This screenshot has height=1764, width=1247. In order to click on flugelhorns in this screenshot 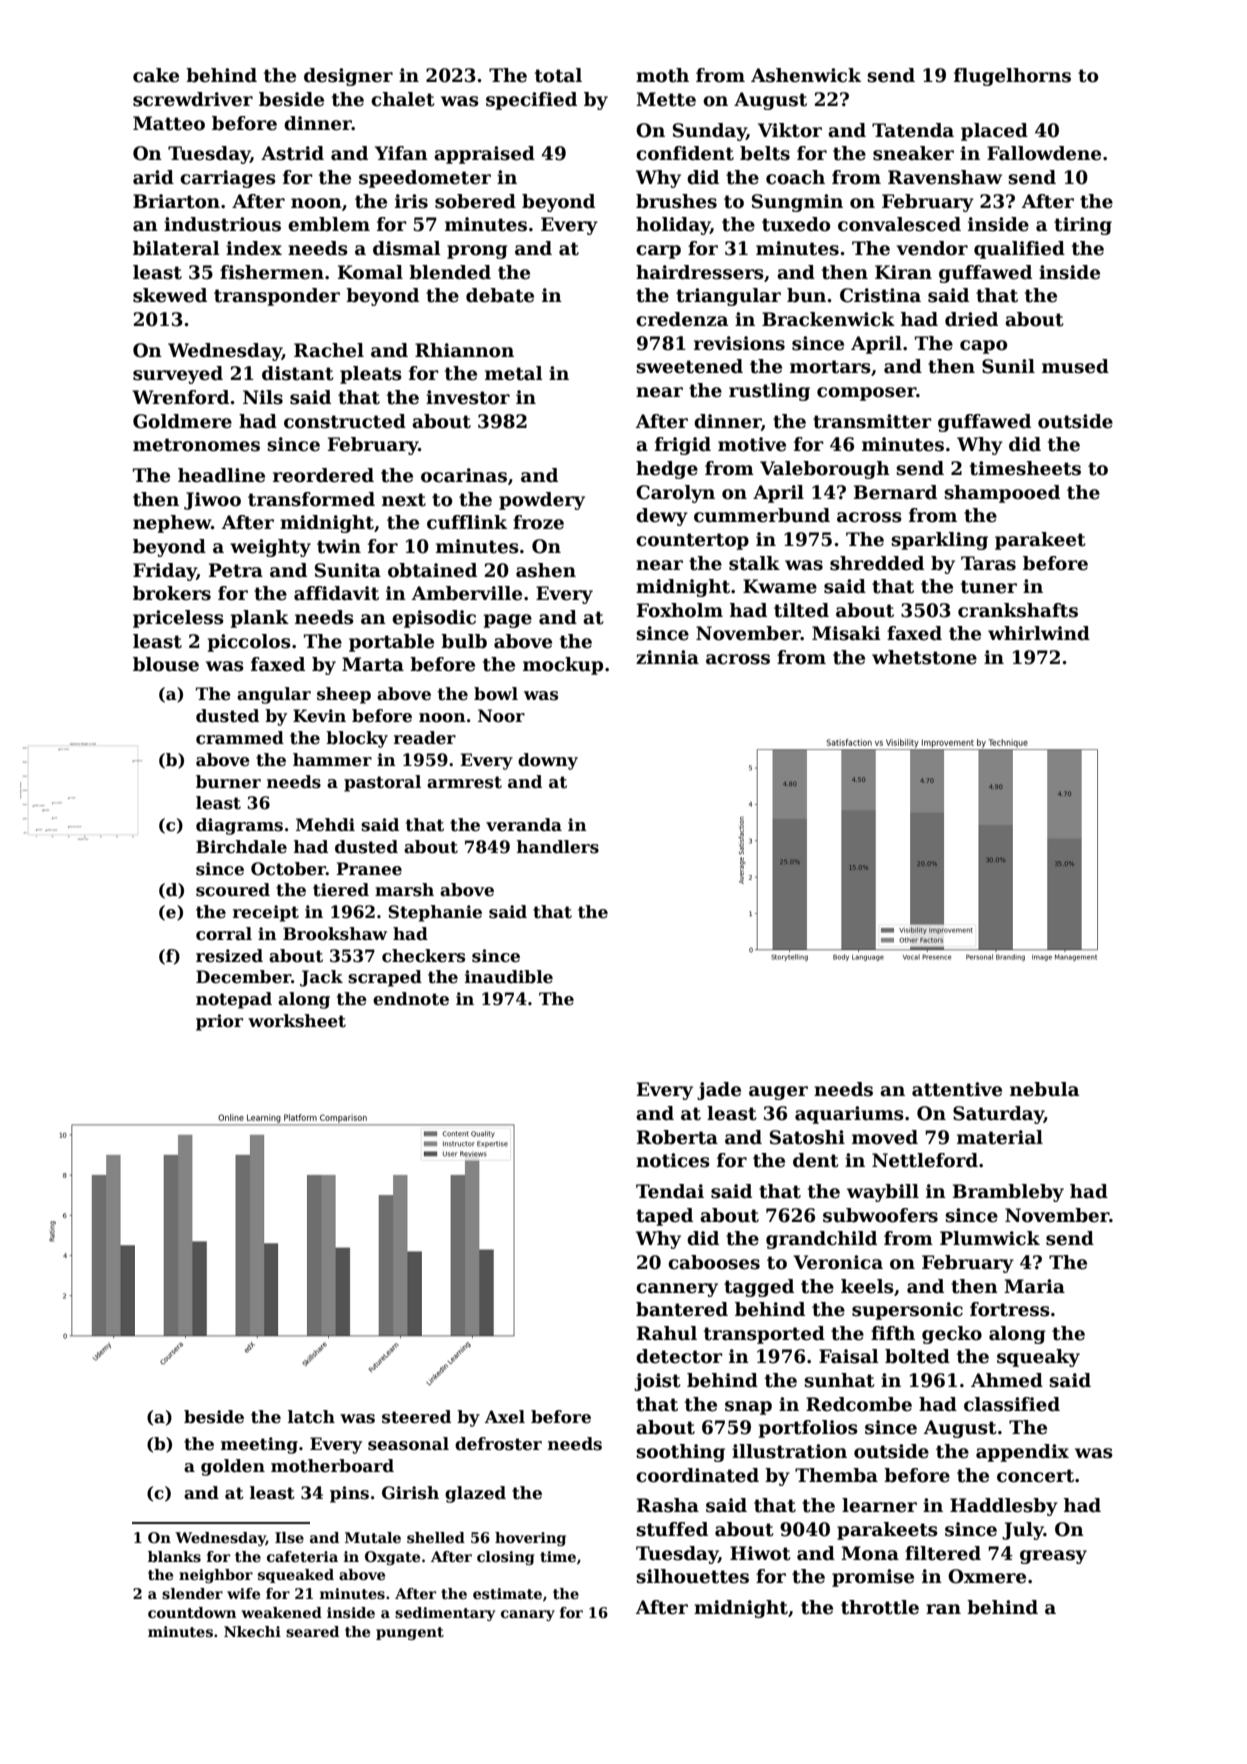, I will do `click(1012, 77)`.
